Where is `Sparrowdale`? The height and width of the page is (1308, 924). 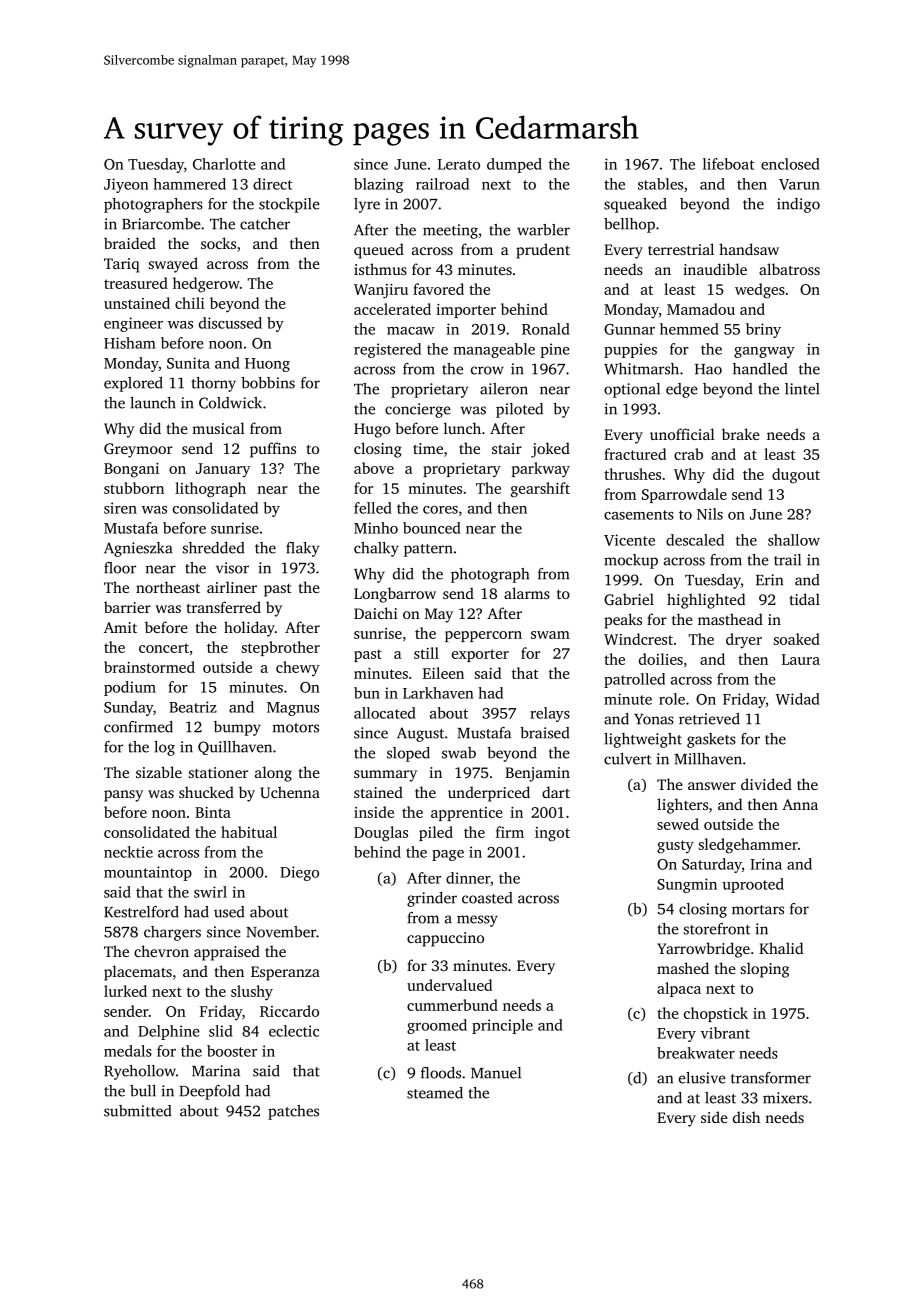 Sparrowdale is located at coordinates (684, 495).
